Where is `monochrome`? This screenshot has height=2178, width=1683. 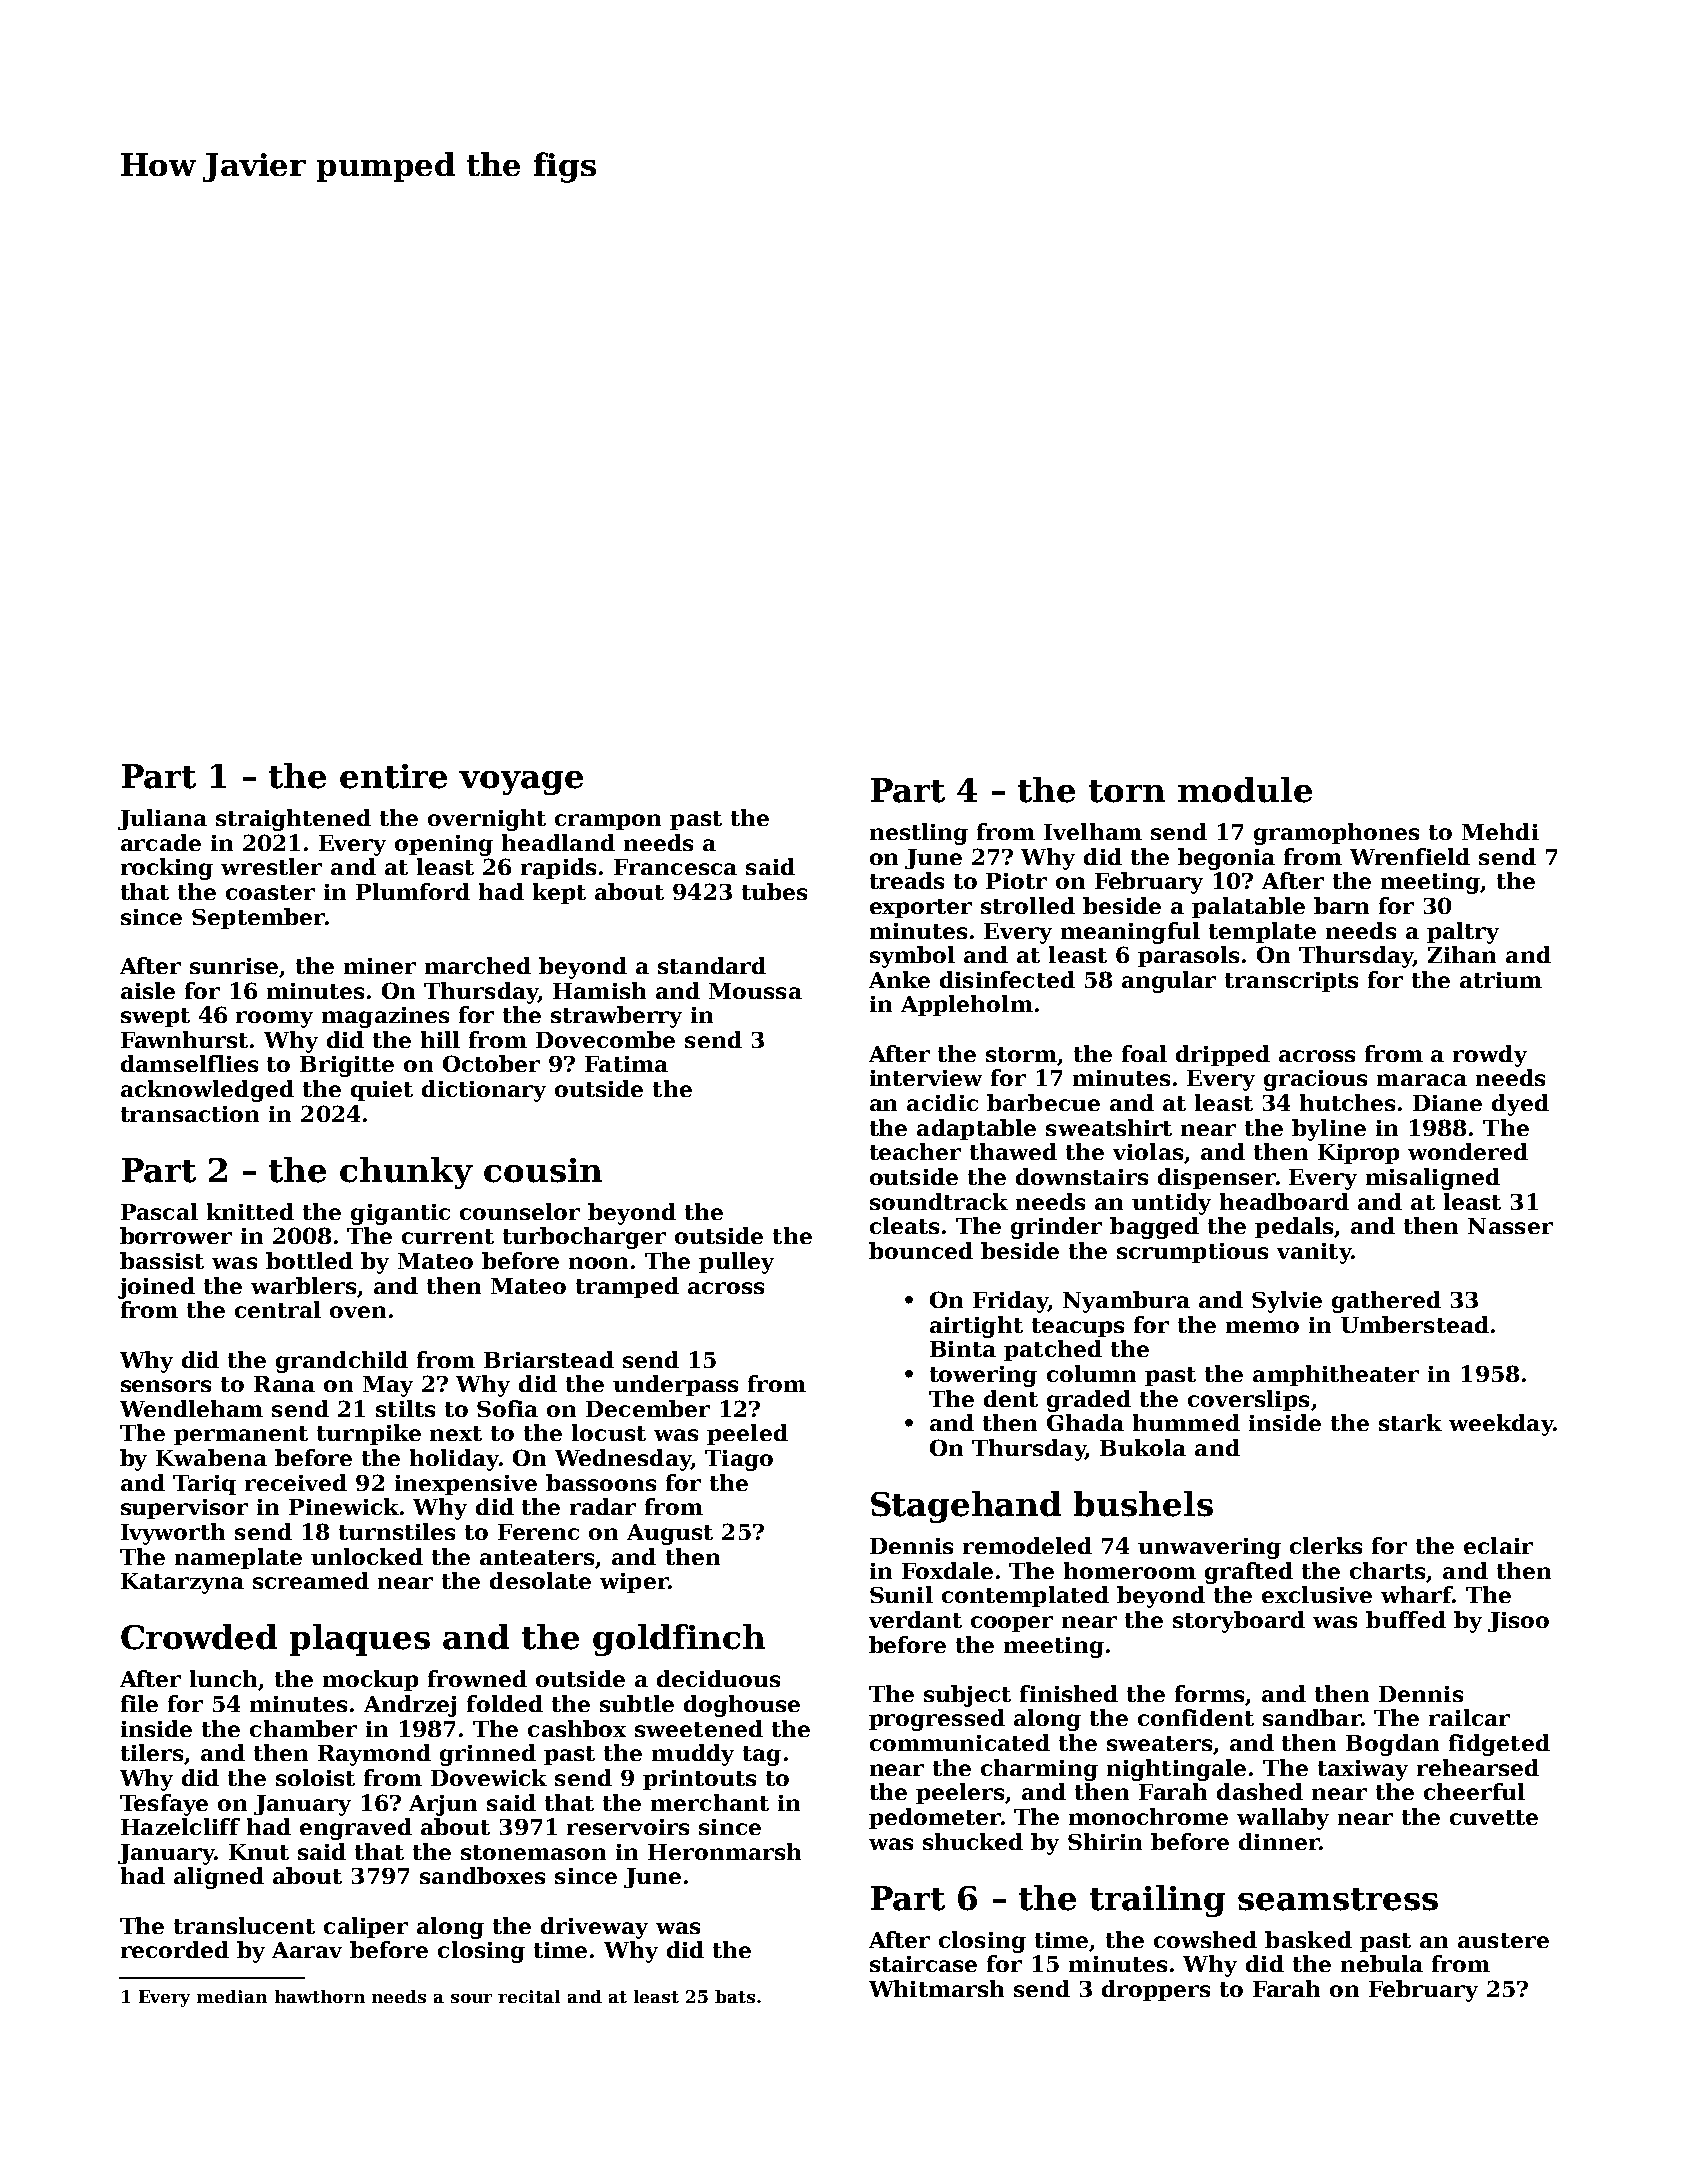
monochrome is located at coordinates (1148, 1816).
